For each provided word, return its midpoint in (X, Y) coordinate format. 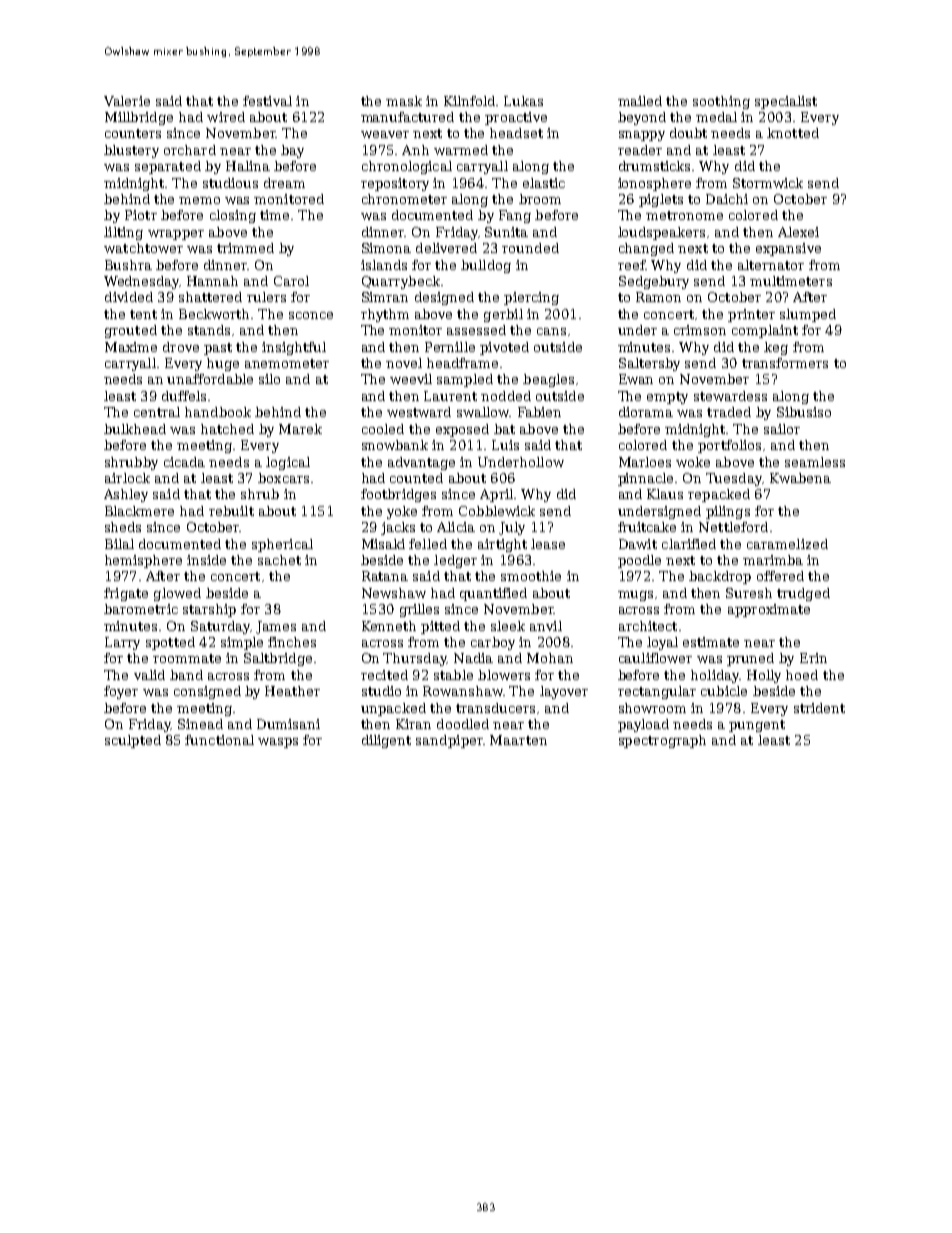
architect (648, 626)
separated (168, 167)
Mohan (550, 658)
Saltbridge (278, 659)
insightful (294, 348)
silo (269, 379)
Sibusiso (804, 412)
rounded (530, 248)
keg (776, 348)
